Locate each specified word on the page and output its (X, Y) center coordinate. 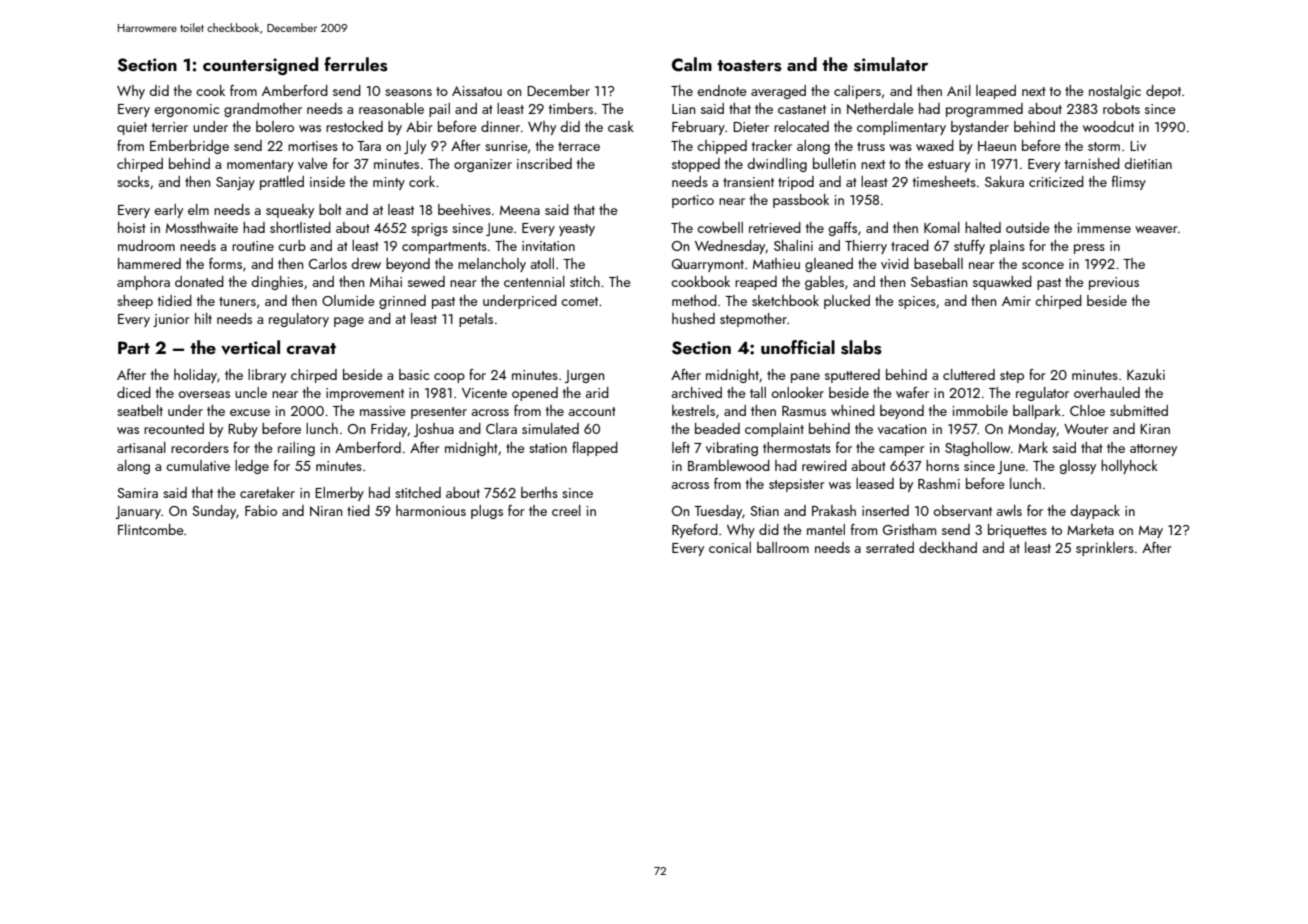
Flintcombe (151, 529)
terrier (169, 127)
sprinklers (1105, 549)
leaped (996, 92)
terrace (579, 146)
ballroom (783, 547)
